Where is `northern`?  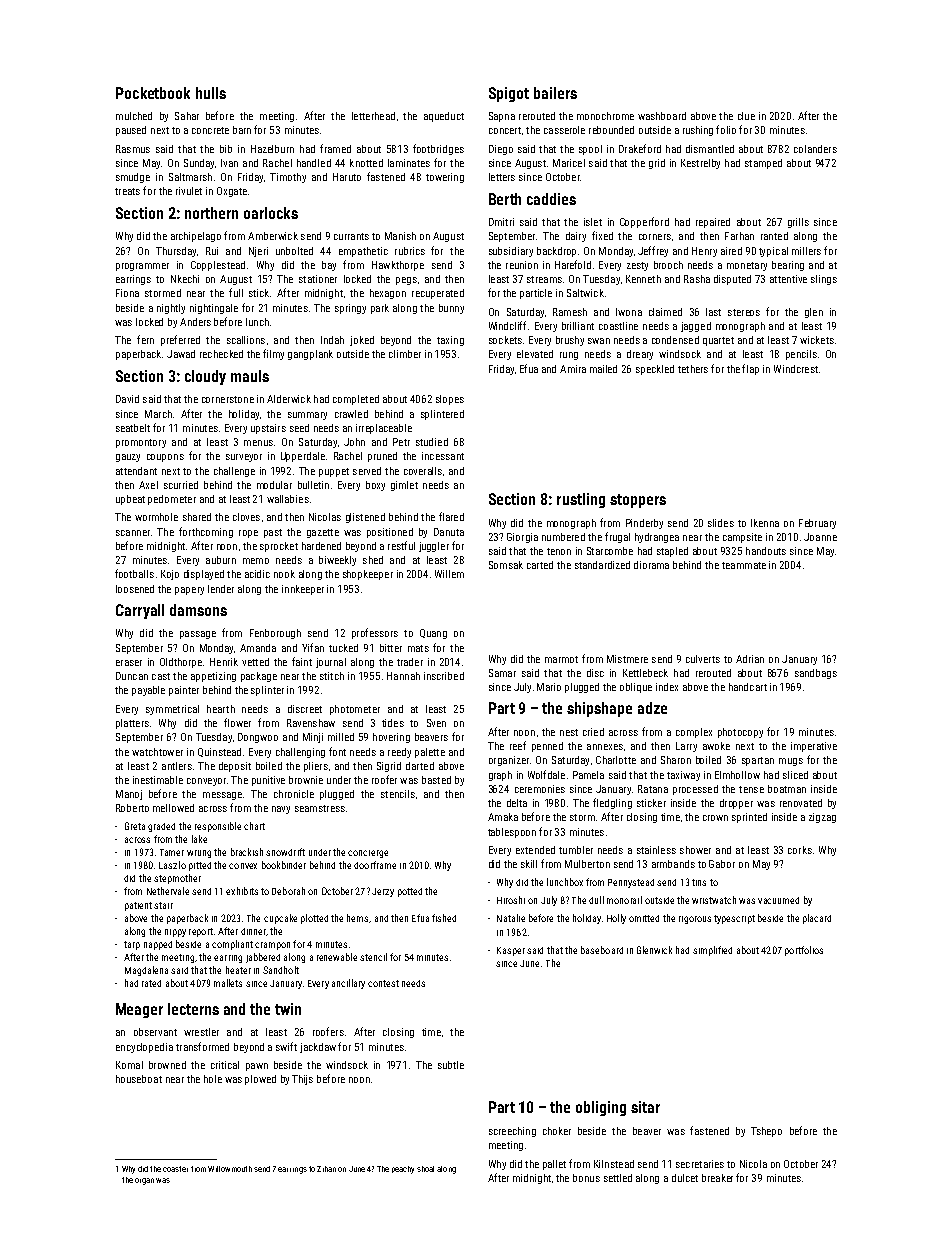
northern is located at coordinates (211, 213).
